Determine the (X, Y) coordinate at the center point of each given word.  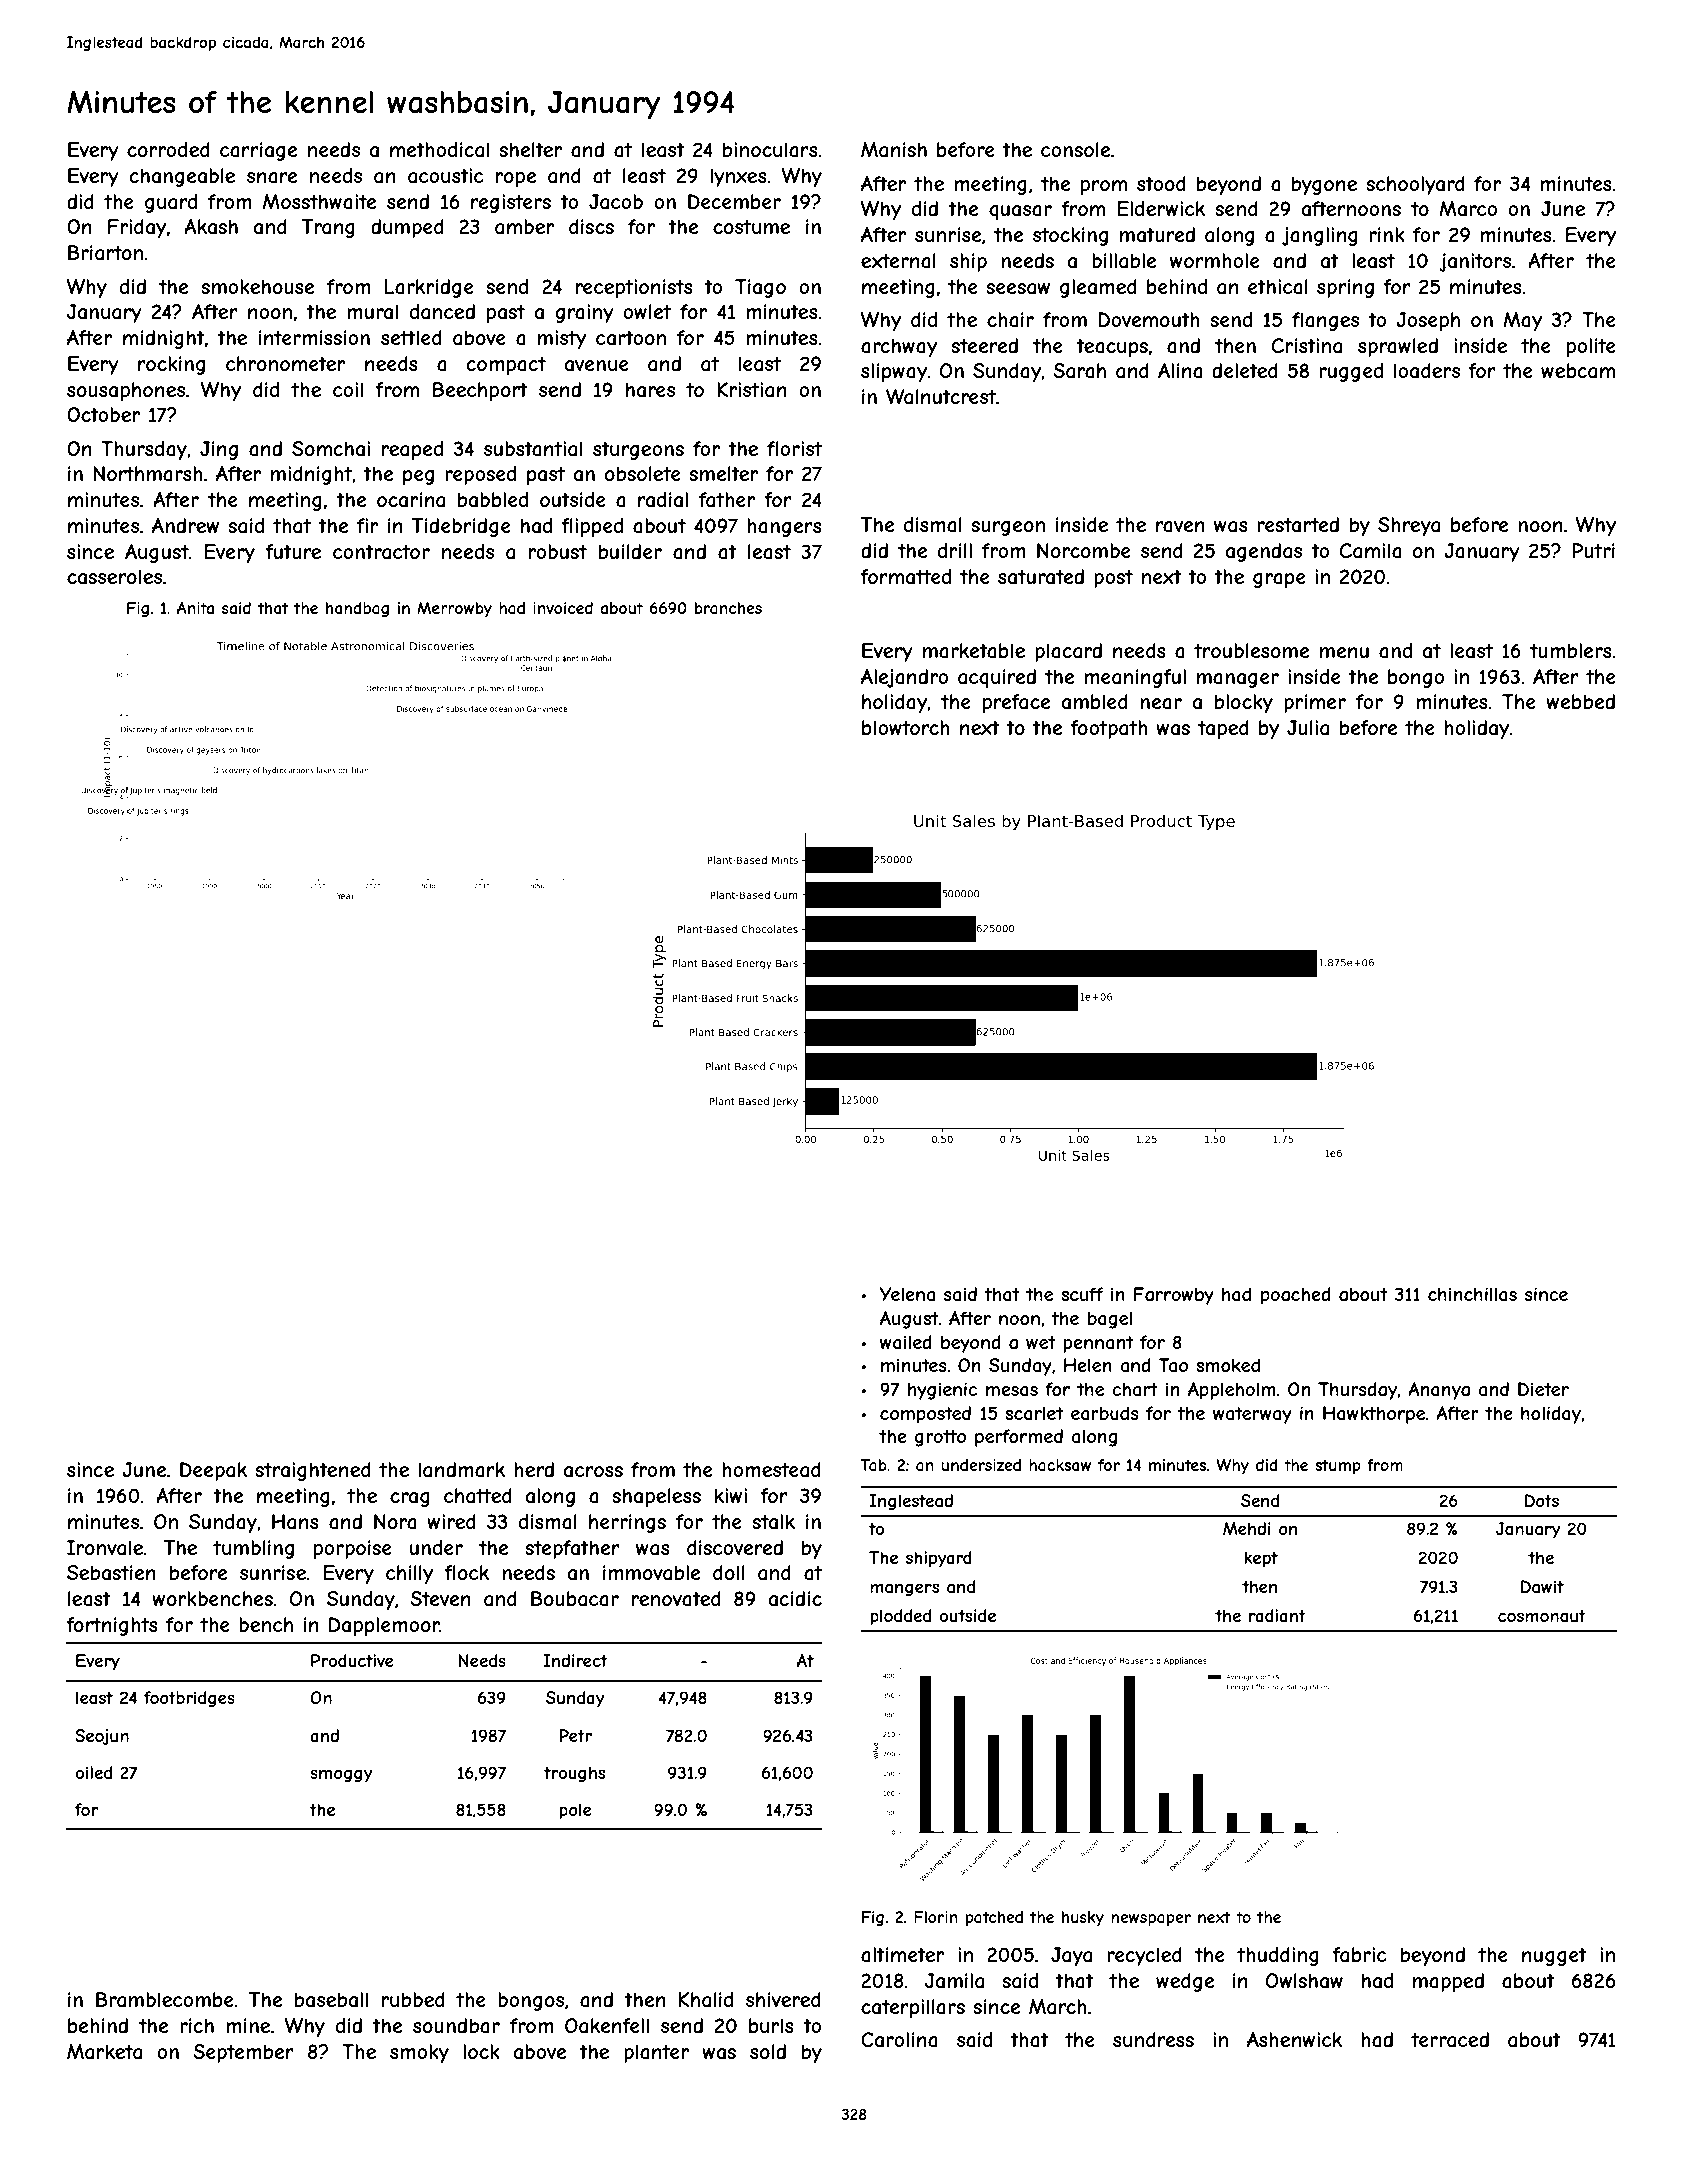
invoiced (563, 608)
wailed (906, 1342)
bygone (1324, 185)
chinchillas (1472, 1294)
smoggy (341, 1776)
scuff (1082, 1294)
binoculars (770, 150)
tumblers (1571, 650)
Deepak (213, 1471)
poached (1296, 1296)
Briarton (105, 252)
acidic (795, 1599)
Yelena (907, 1294)
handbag (357, 609)
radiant (1277, 1615)
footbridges (189, 1699)
